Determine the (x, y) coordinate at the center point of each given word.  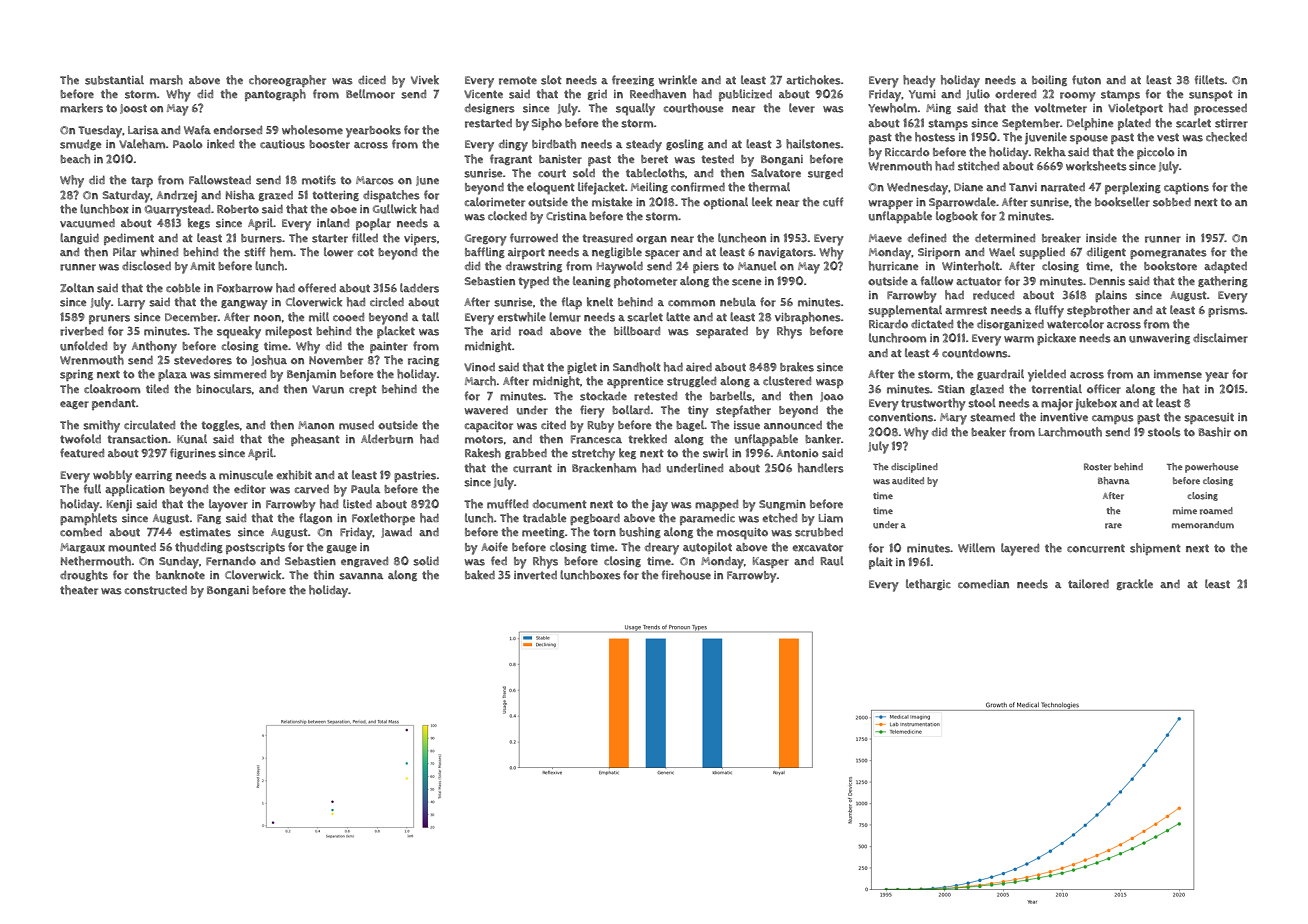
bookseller (1122, 202)
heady (919, 81)
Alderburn (387, 439)
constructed (156, 590)
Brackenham (604, 468)
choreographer (287, 81)
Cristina (566, 216)
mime (1185, 510)
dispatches (391, 196)
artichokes (813, 80)
